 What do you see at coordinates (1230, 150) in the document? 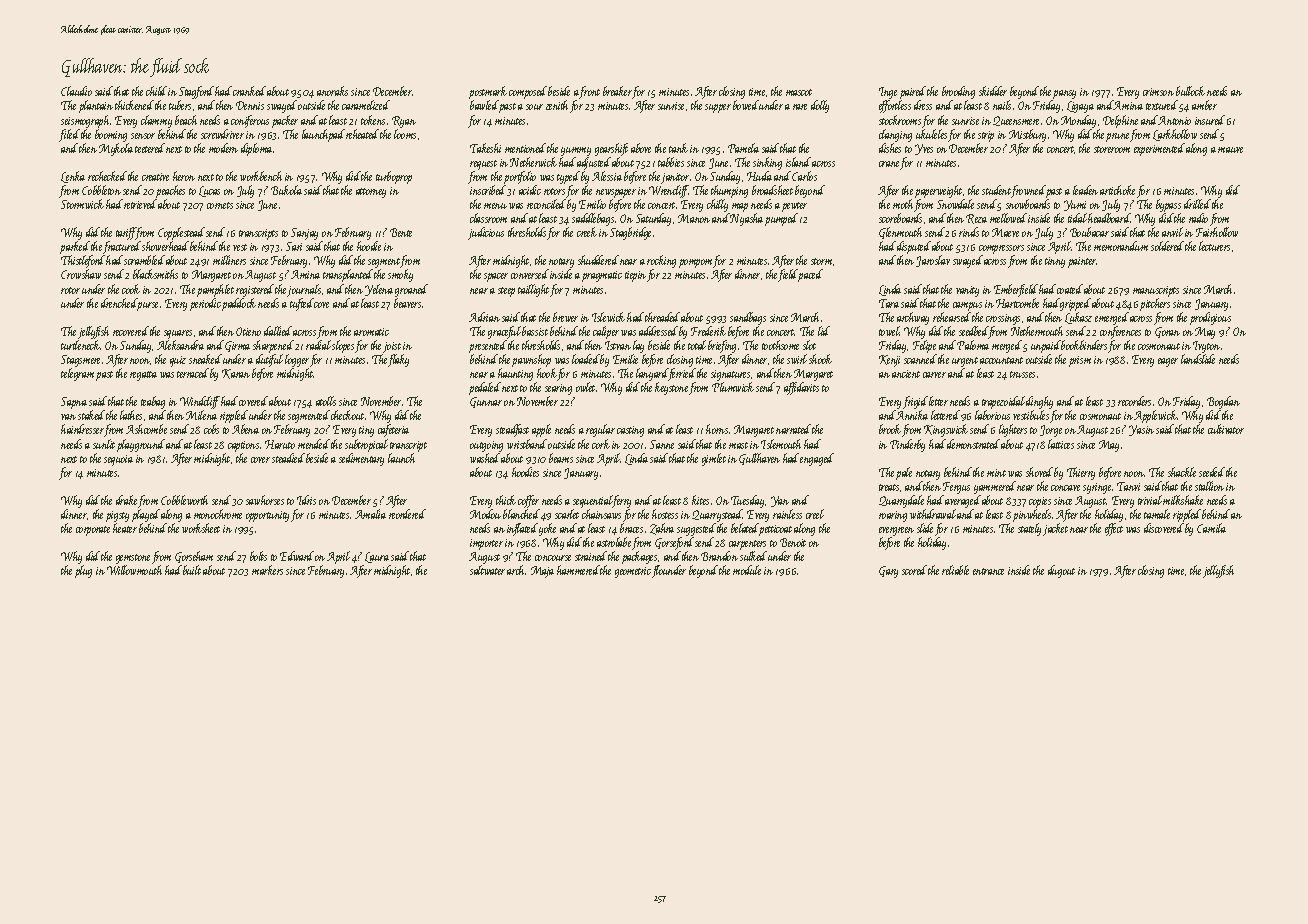
I see `mauve` at bounding box center [1230, 150].
